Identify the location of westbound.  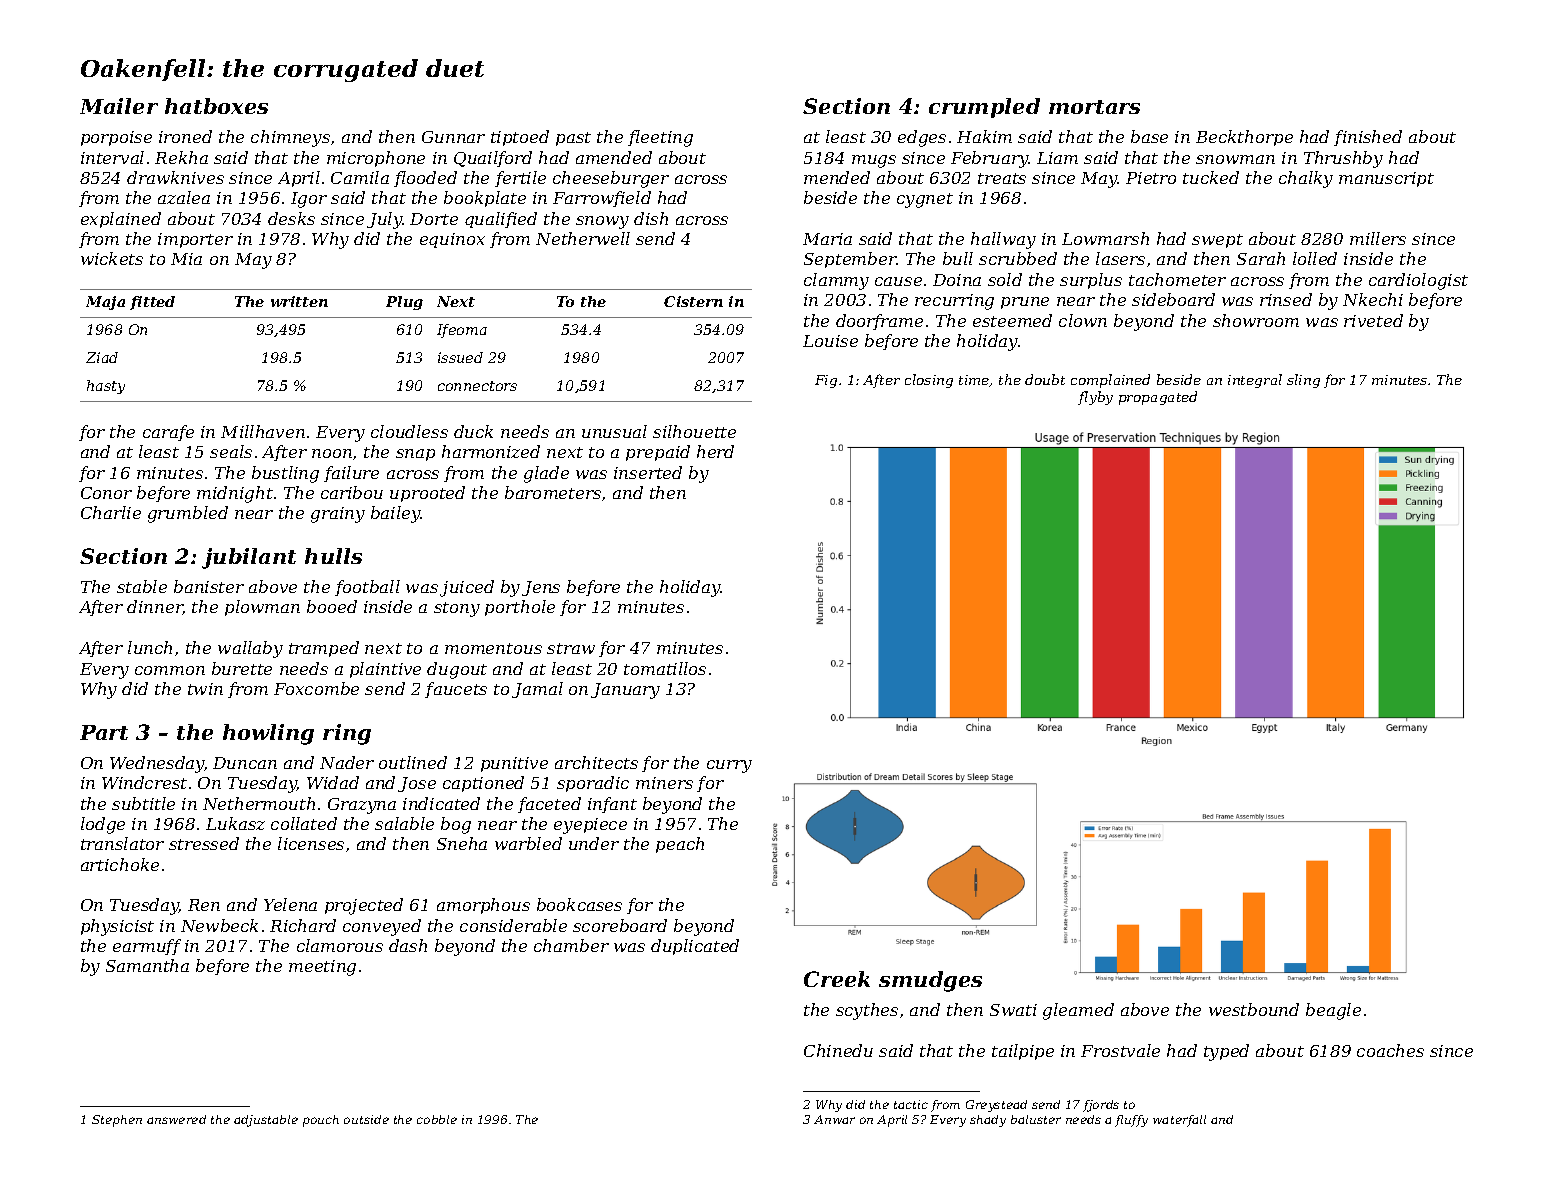
(1254, 1009).
